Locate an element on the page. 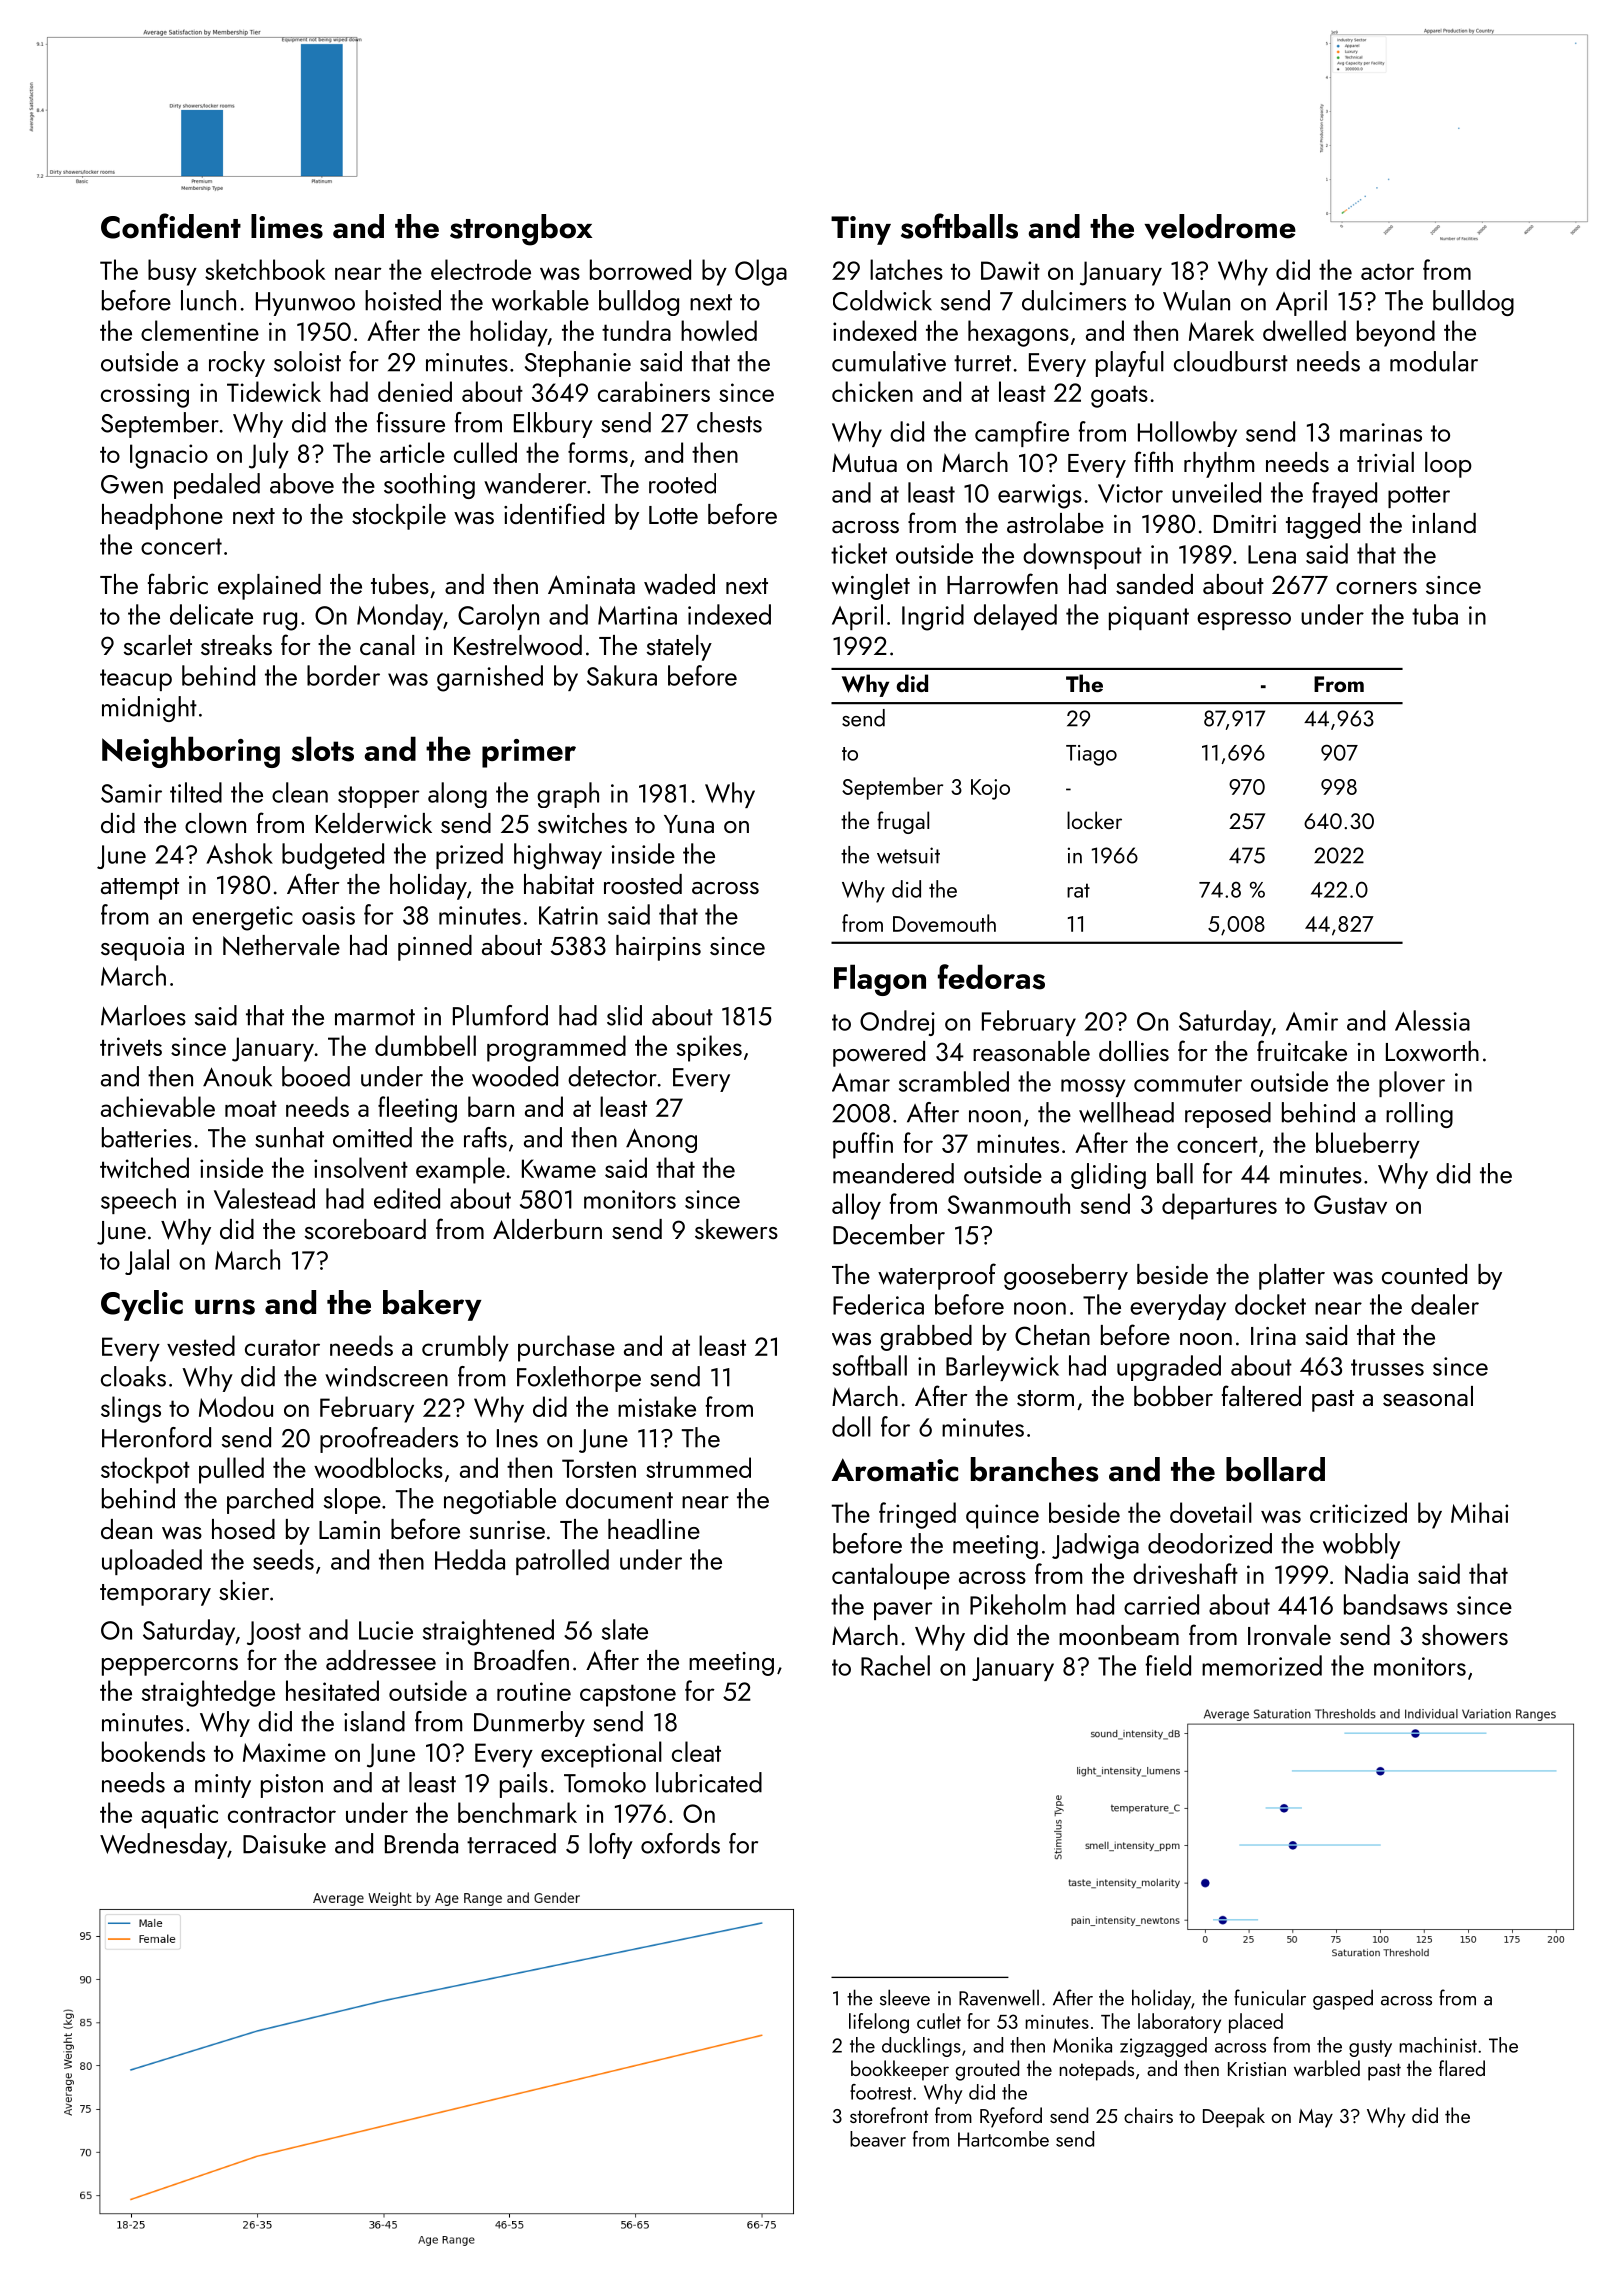 The height and width of the document is (2292, 1620). Alessia is located at coordinates (1432, 1020).
